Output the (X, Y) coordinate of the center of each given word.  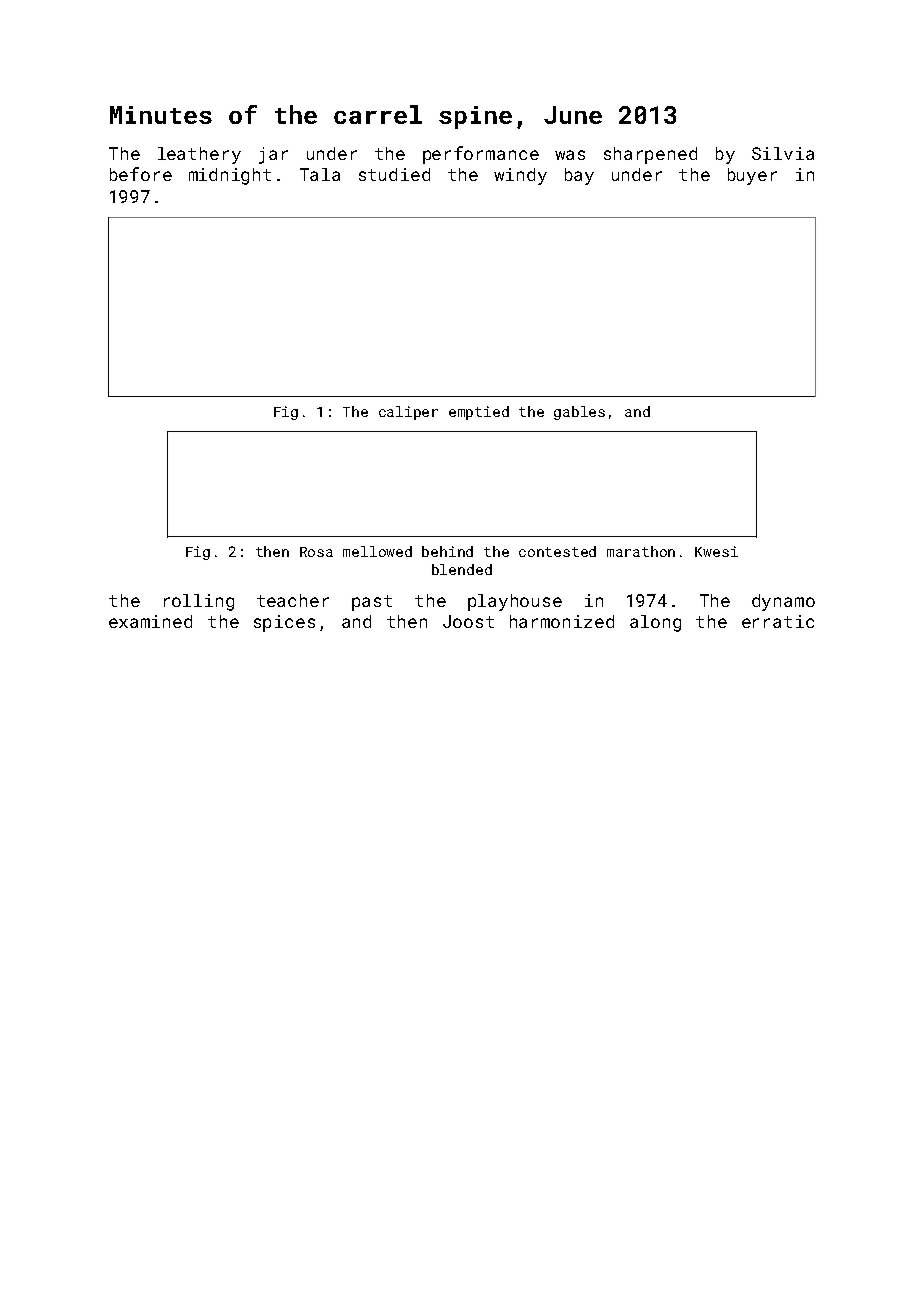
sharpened (650, 155)
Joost (468, 621)
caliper (408, 413)
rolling (199, 602)
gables (579, 413)
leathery (199, 155)
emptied (479, 413)
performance (481, 155)
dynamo (783, 602)
